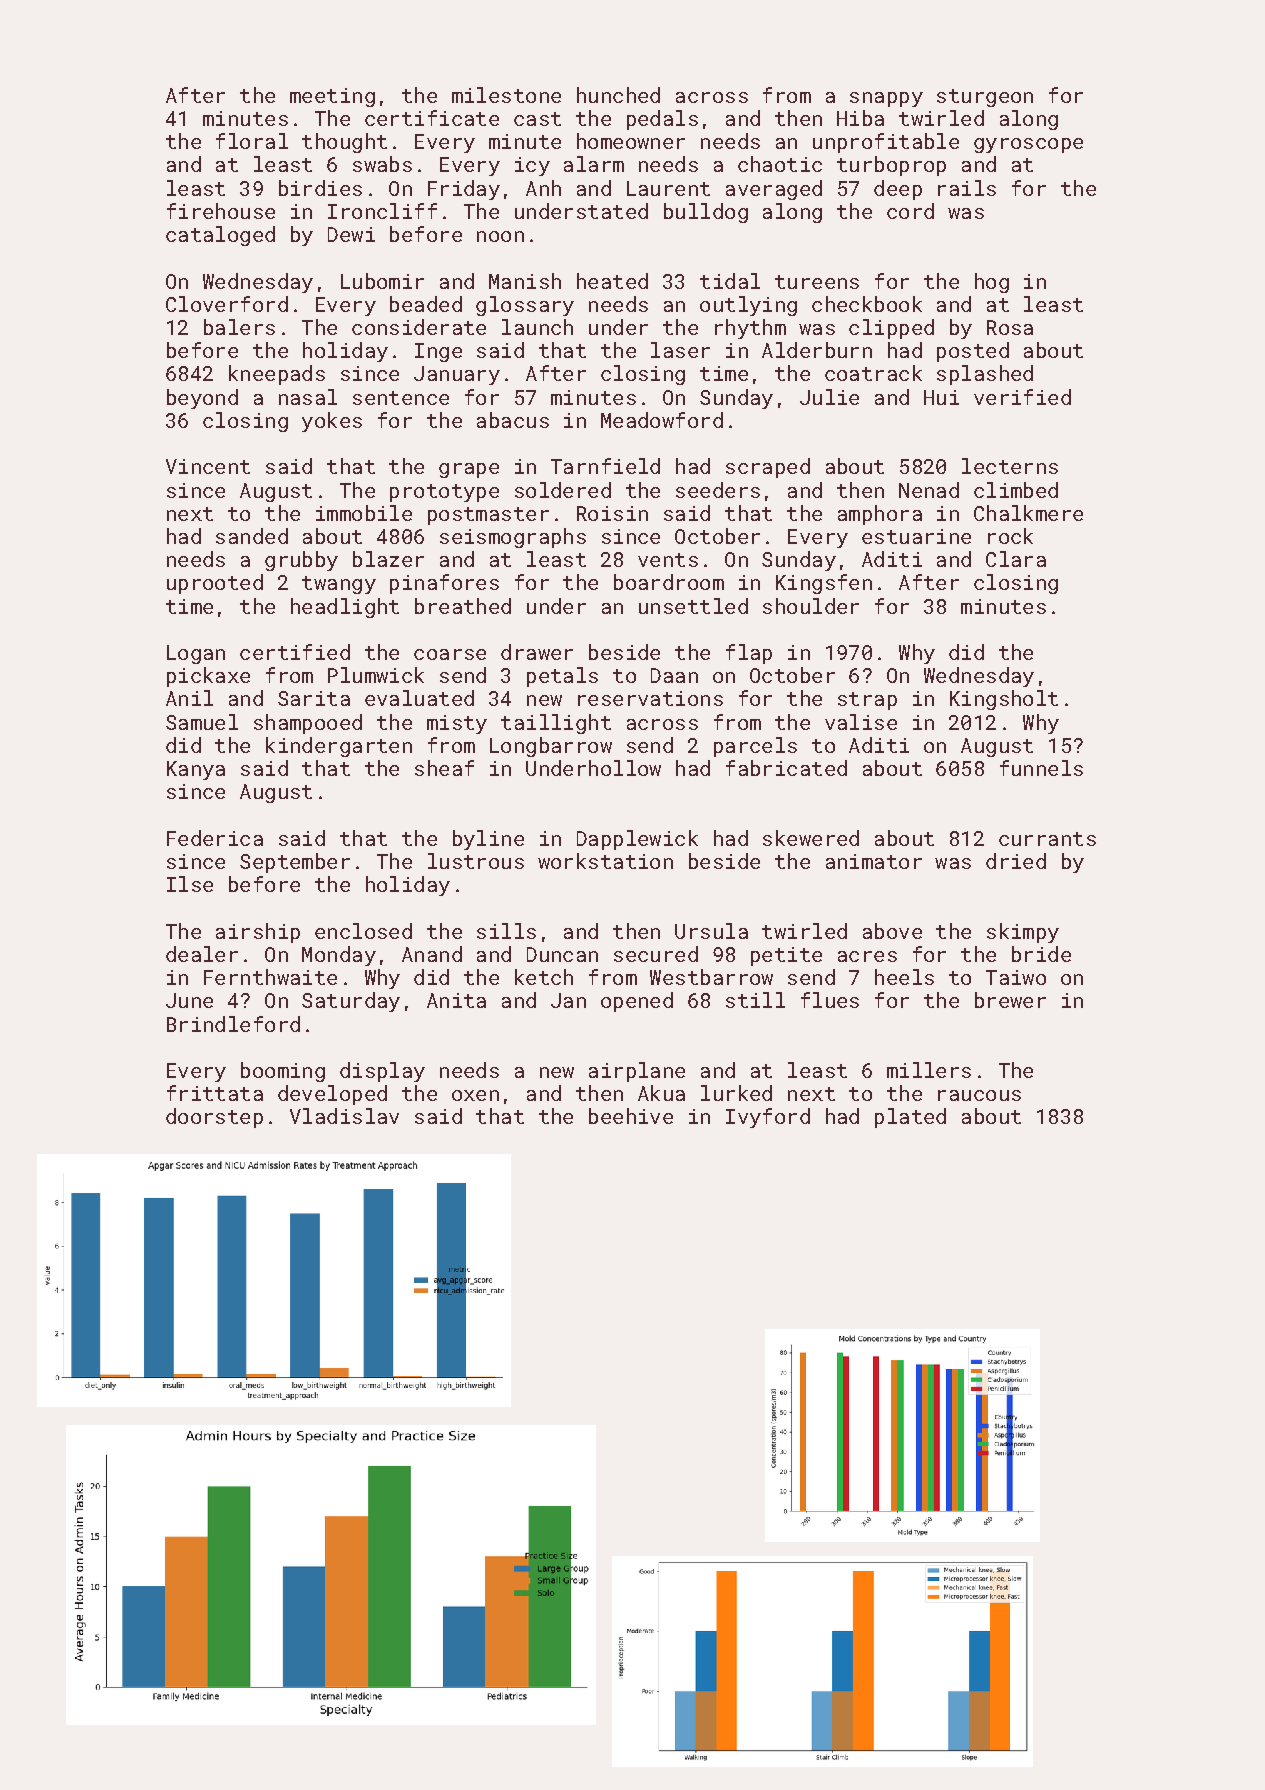 The image size is (1265, 1790). What do you see at coordinates (861, 722) in the screenshot?
I see `valise` at bounding box center [861, 722].
